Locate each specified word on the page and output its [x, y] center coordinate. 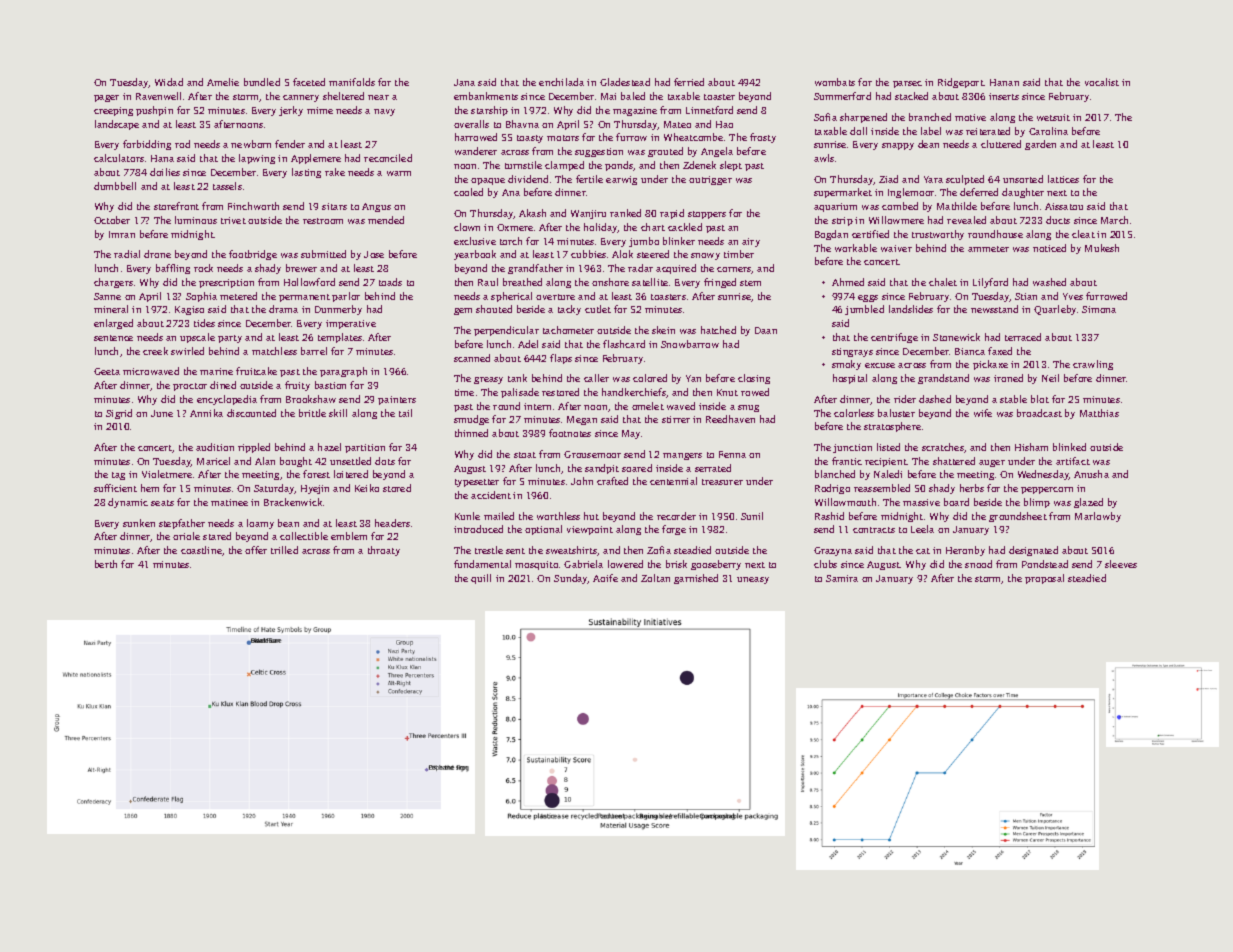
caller [596, 378]
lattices [1063, 179]
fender [290, 144]
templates [340, 338]
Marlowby [1098, 517]
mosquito [536, 565]
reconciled [388, 158]
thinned [471, 433]
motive [970, 117]
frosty [763, 138]
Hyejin [315, 489]
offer [256, 550]
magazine [635, 111]
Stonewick [956, 337]
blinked [1069, 447]
